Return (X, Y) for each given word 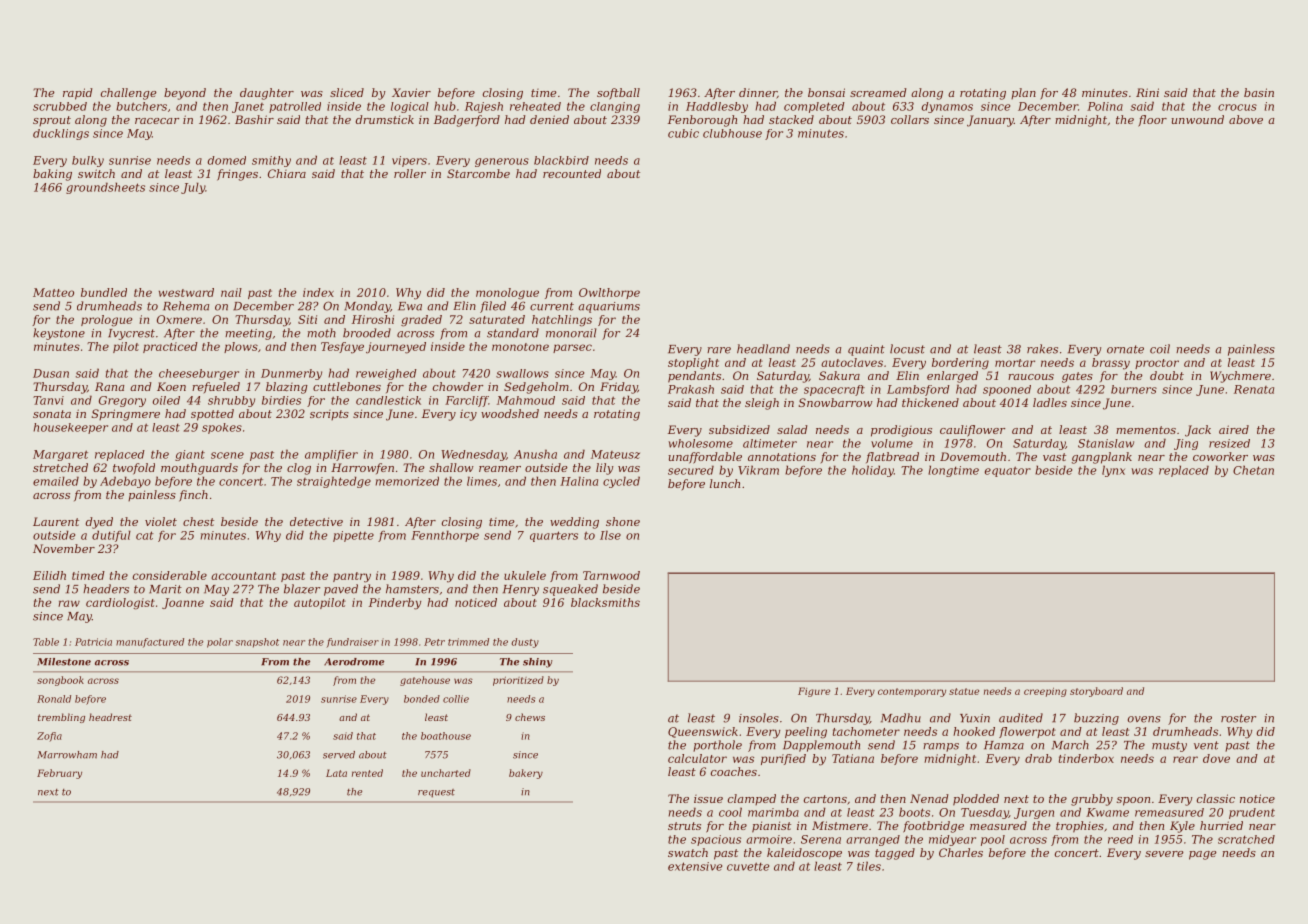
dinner (758, 93)
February (59, 774)
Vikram (758, 470)
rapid (78, 94)
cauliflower (972, 431)
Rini (1147, 92)
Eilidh (49, 575)
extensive (695, 866)
